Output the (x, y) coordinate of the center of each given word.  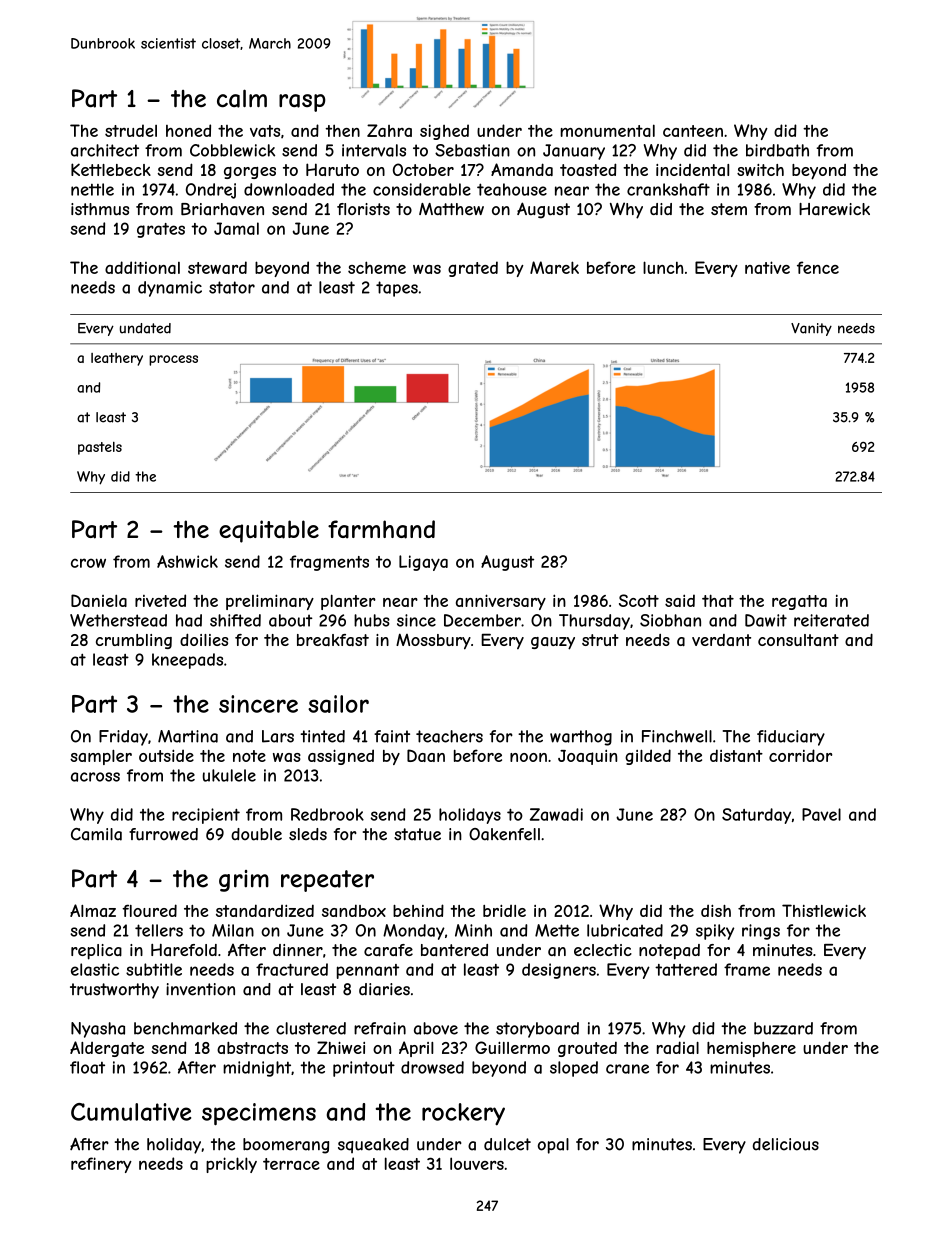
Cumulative (131, 1112)
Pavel (821, 814)
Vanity (811, 329)
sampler (101, 757)
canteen (693, 131)
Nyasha (98, 1030)
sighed (444, 132)
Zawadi (556, 814)
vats (265, 131)
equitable (269, 531)
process (173, 360)
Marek (554, 267)
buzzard (783, 1028)
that (718, 600)
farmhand (381, 529)
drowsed (432, 1067)
